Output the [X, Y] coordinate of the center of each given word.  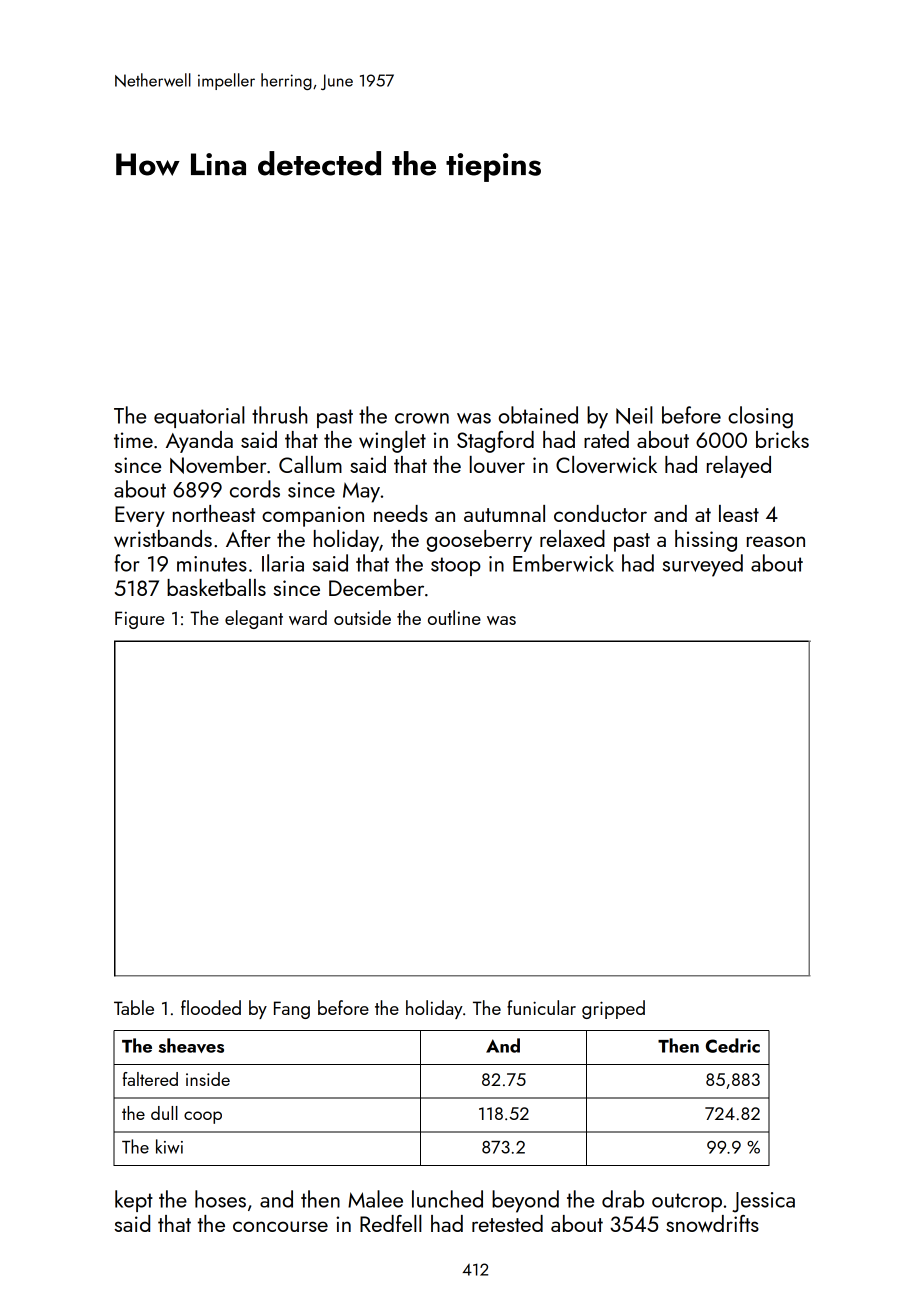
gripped [613, 1009]
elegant [254, 619]
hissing [706, 541]
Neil [634, 415]
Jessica [763, 1202]
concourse [280, 1226]
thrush [280, 415]
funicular [541, 1007]
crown [422, 418]
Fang [292, 1010]
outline [454, 617]
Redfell [391, 1223]
